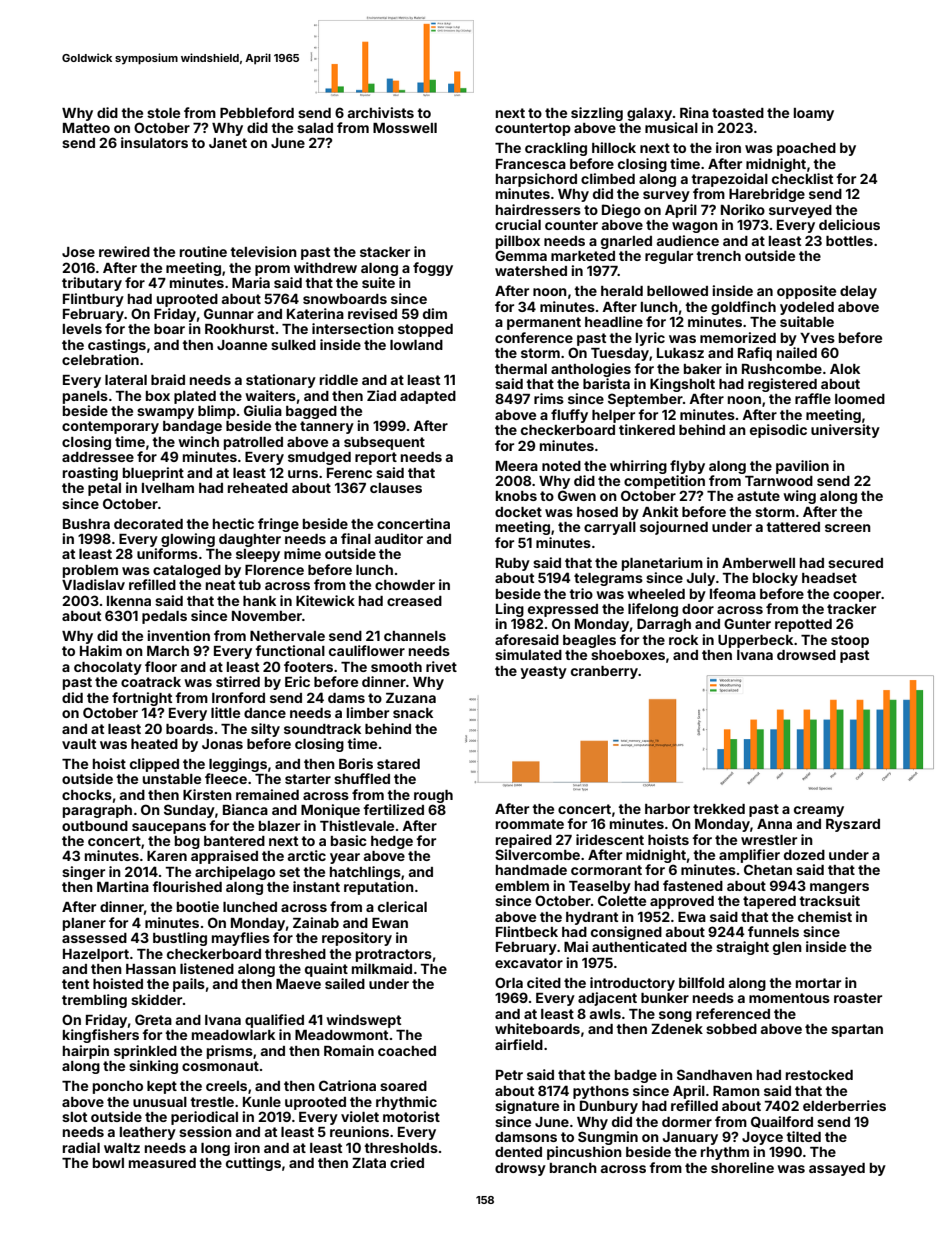  I want to click on cataloged, so click(187, 571).
